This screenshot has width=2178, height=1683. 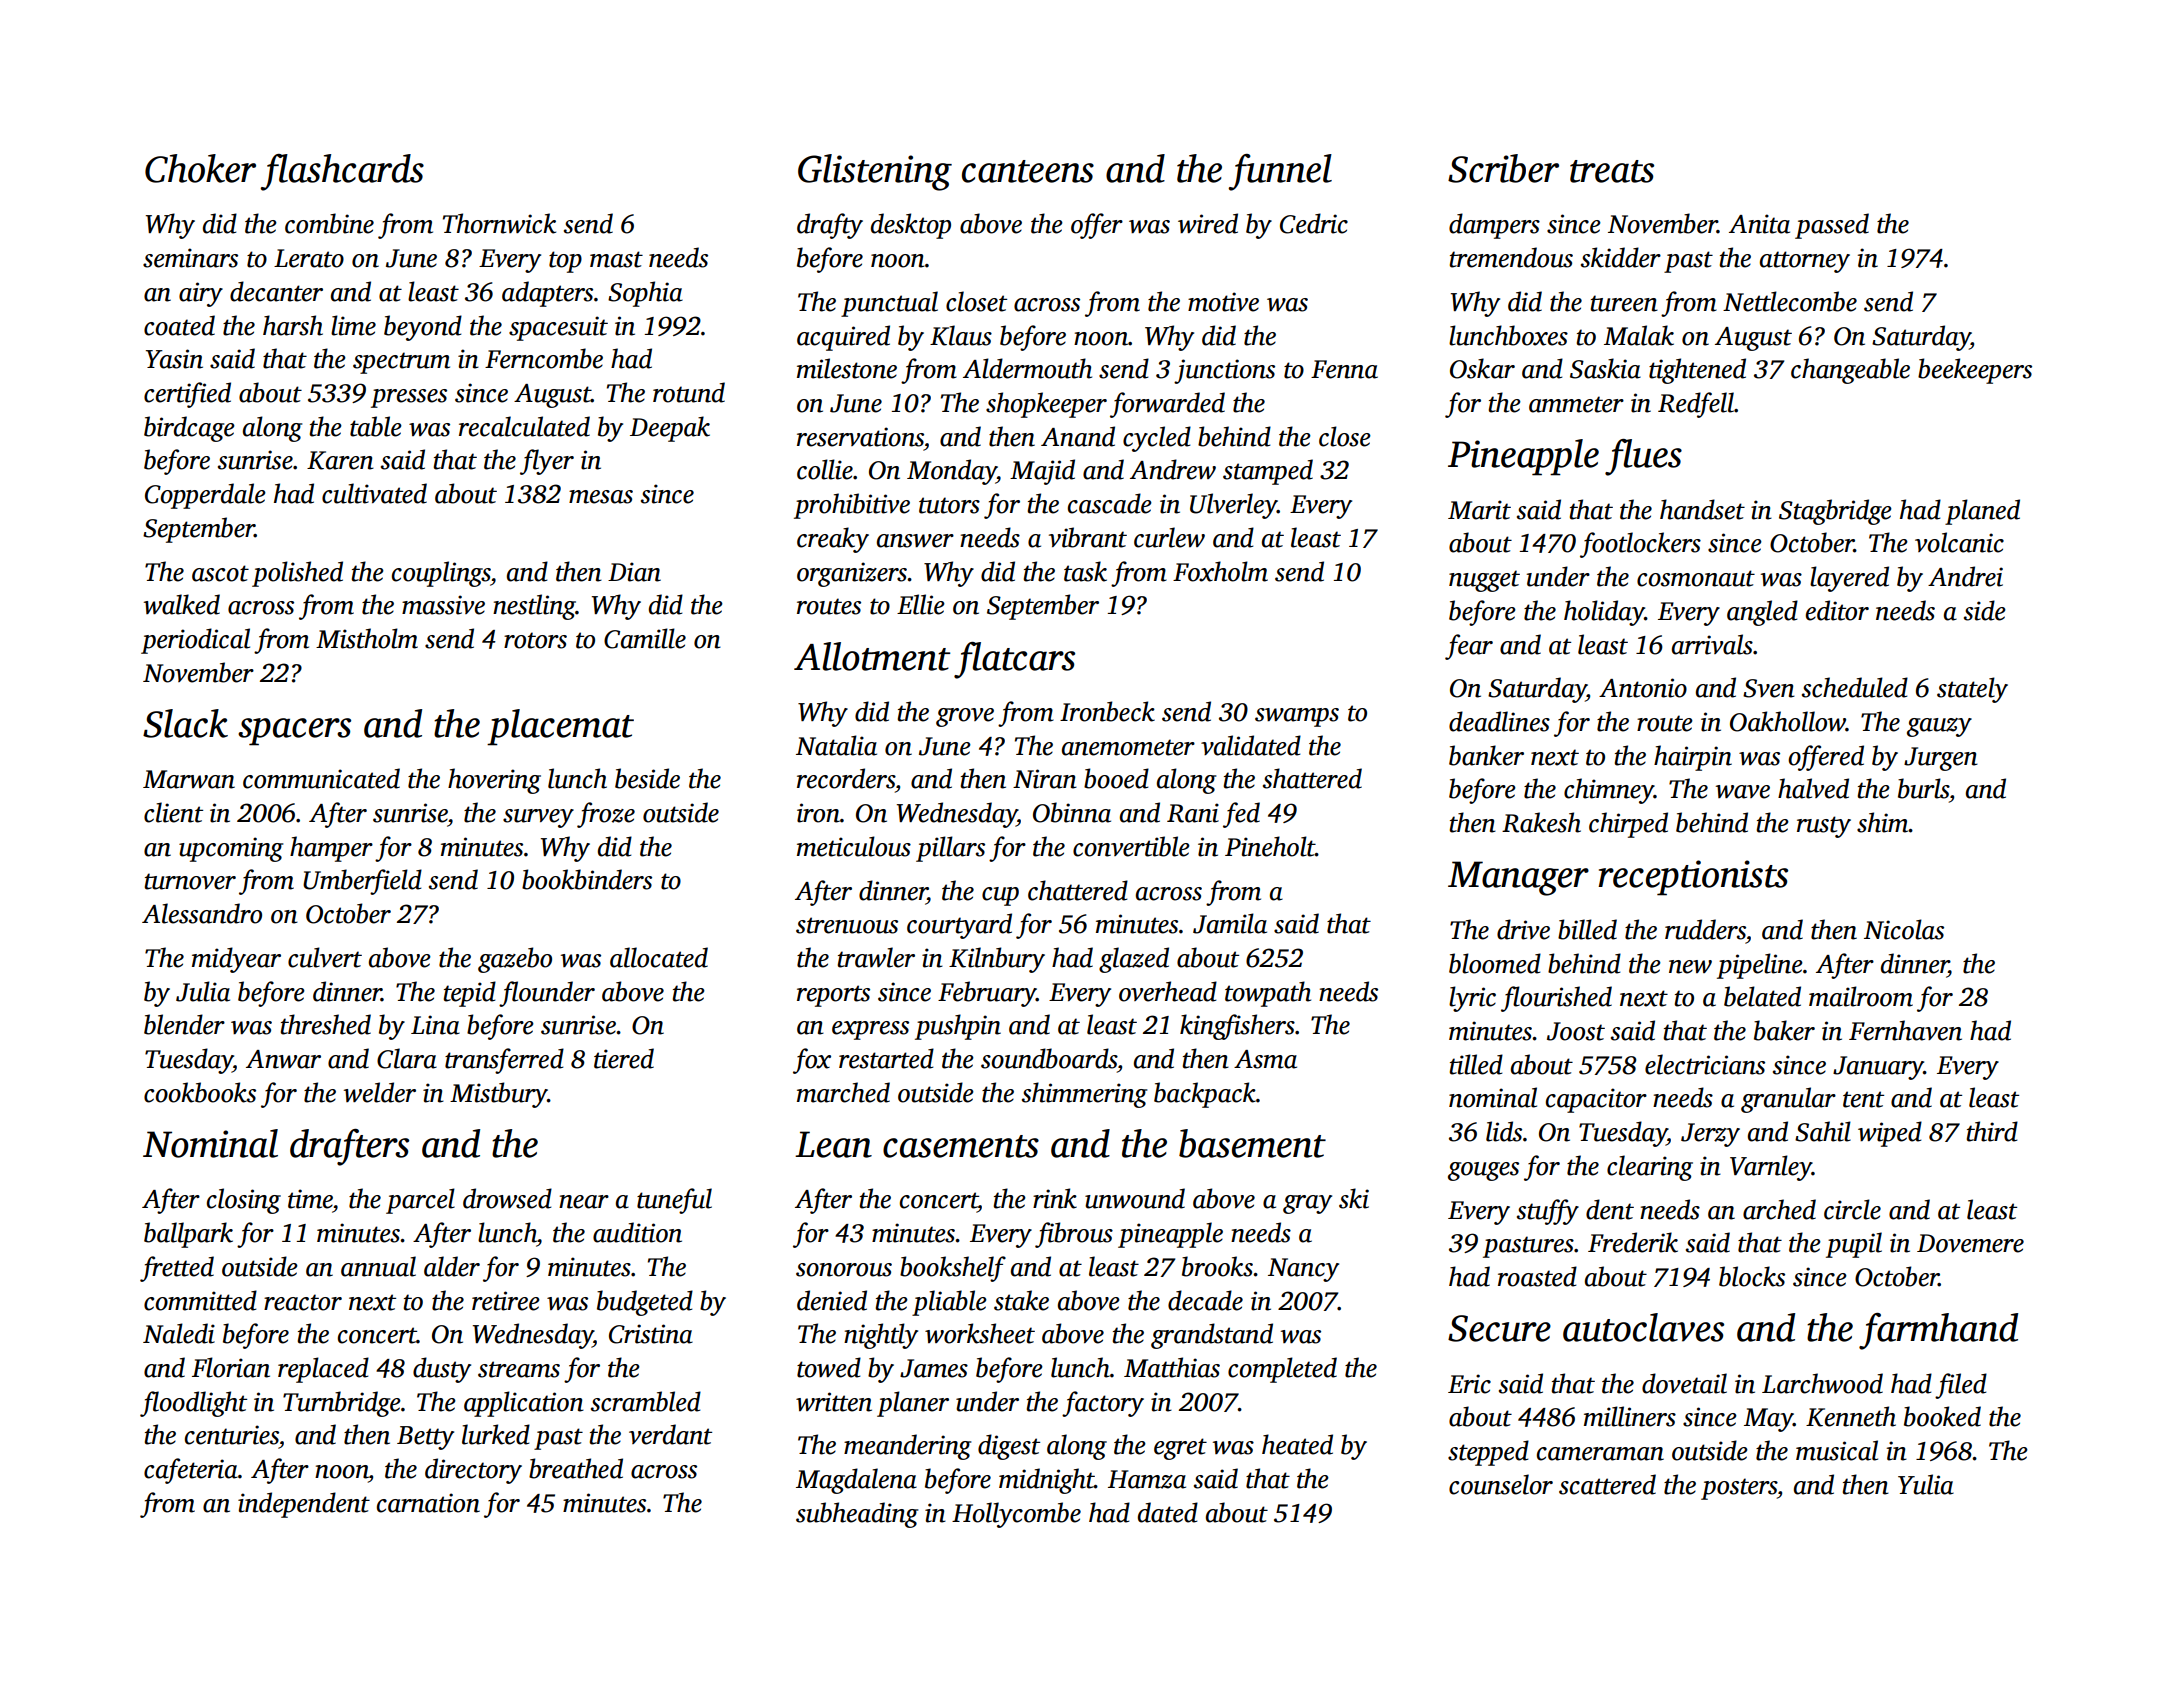 What do you see at coordinates (1307, 1204) in the screenshot?
I see `gray` at bounding box center [1307, 1204].
